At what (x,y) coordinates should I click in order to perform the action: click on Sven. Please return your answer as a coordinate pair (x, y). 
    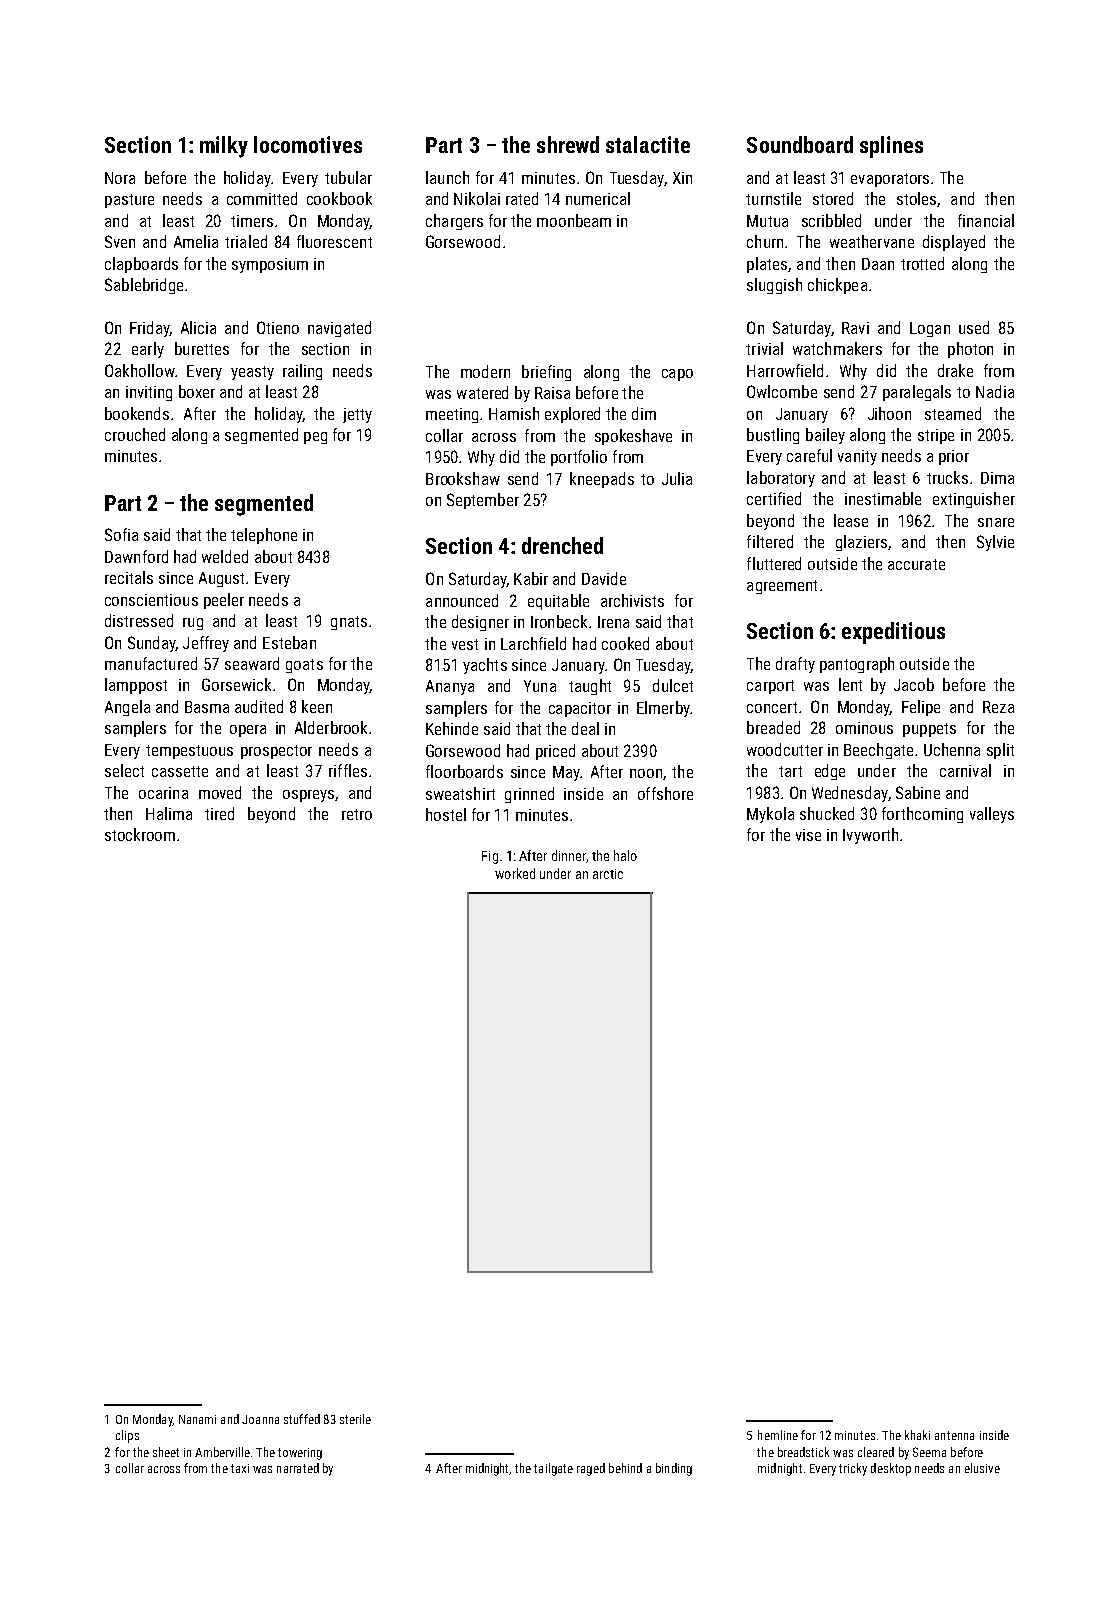
    Looking at the image, I should click on (120, 241).
